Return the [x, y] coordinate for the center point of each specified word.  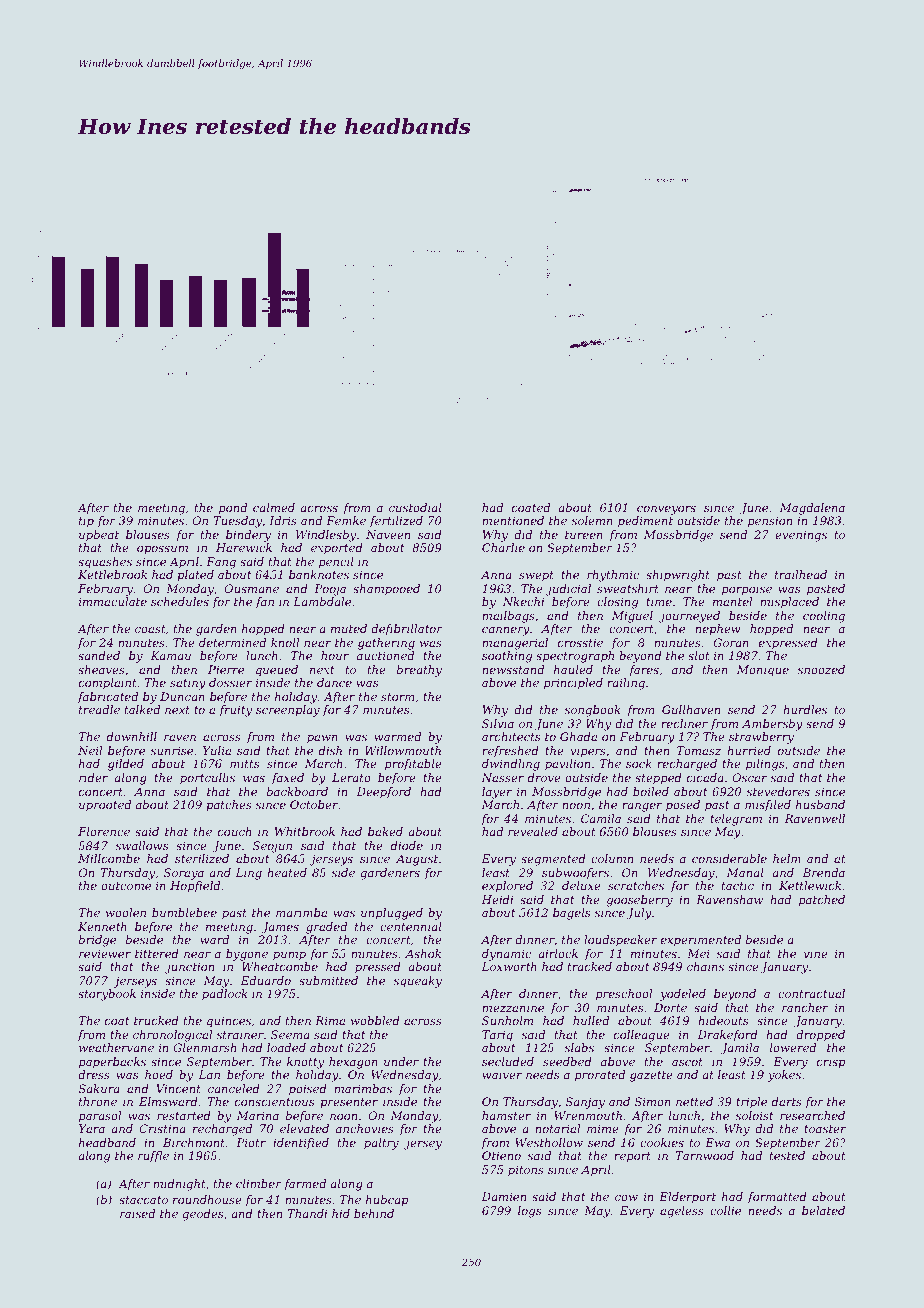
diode [407, 845]
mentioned [513, 520]
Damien [504, 1196]
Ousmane [251, 588]
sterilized [202, 858]
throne [98, 1101]
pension [770, 522]
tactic [738, 885]
